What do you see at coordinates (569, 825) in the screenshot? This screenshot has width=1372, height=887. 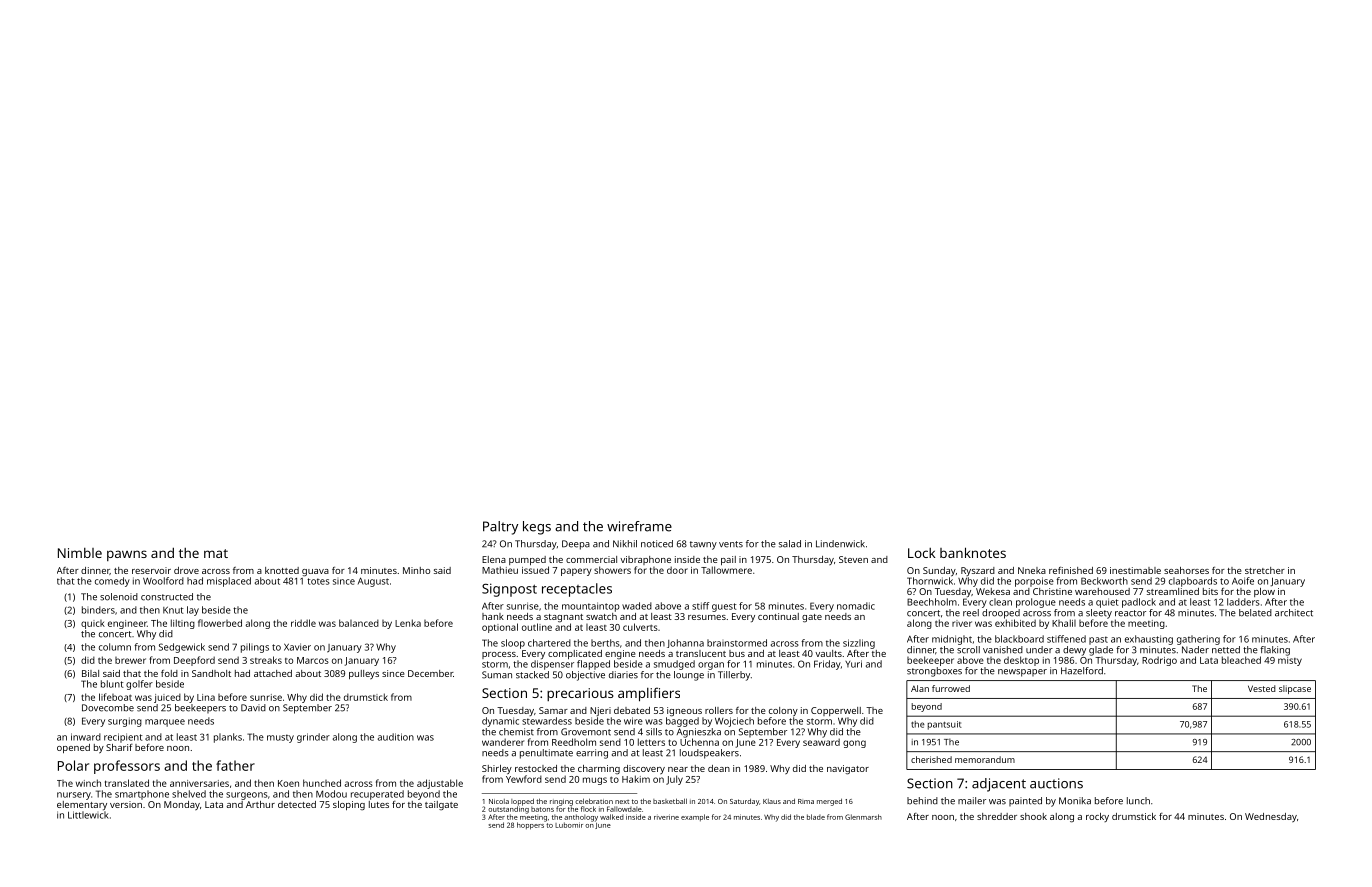 I see `Lubomir` at bounding box center [569, 825].
